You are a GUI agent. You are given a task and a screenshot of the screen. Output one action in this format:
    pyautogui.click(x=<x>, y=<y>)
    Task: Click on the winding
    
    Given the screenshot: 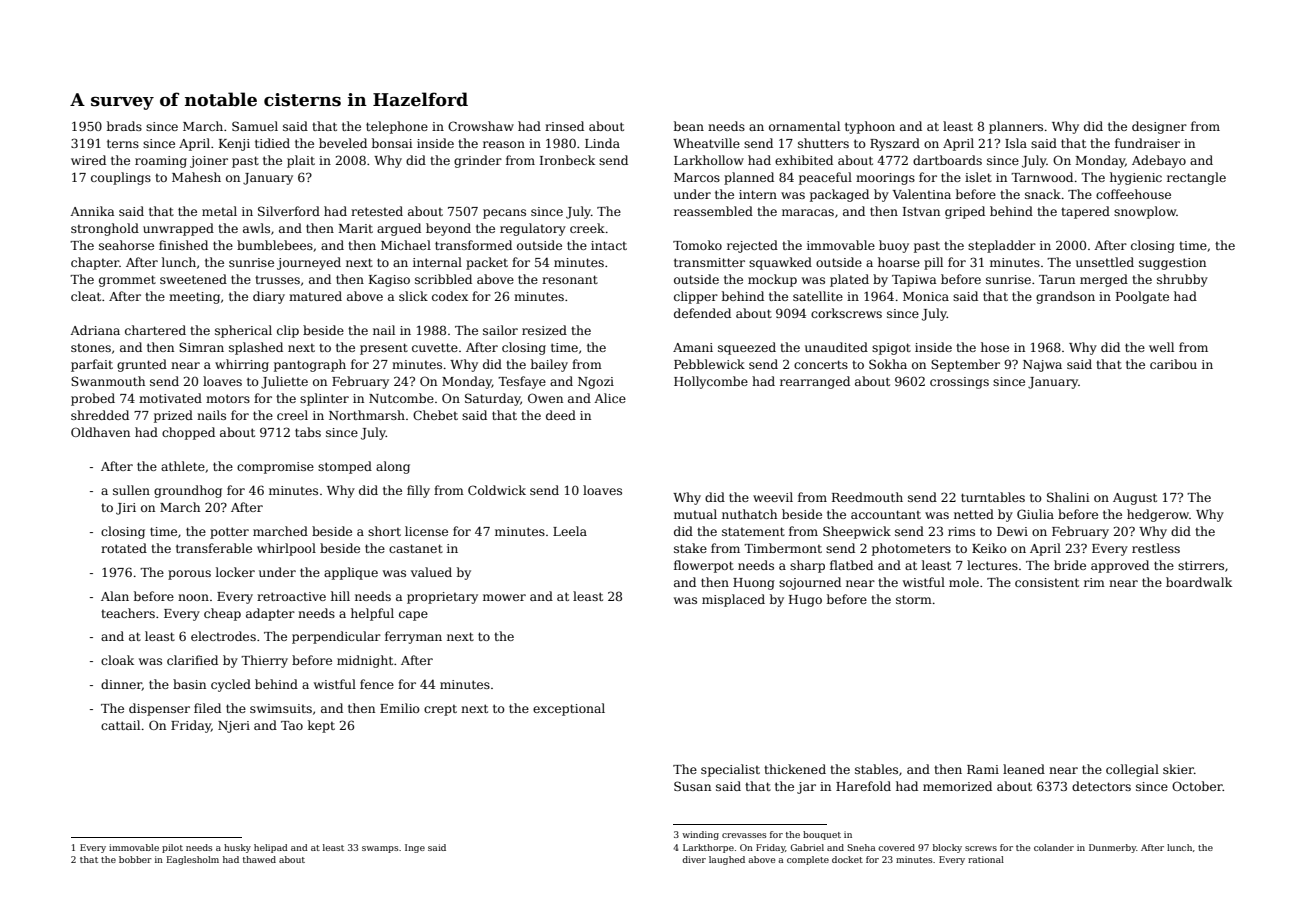 What is the action you would take?
    pyautogui.click(x=700, y=835)
